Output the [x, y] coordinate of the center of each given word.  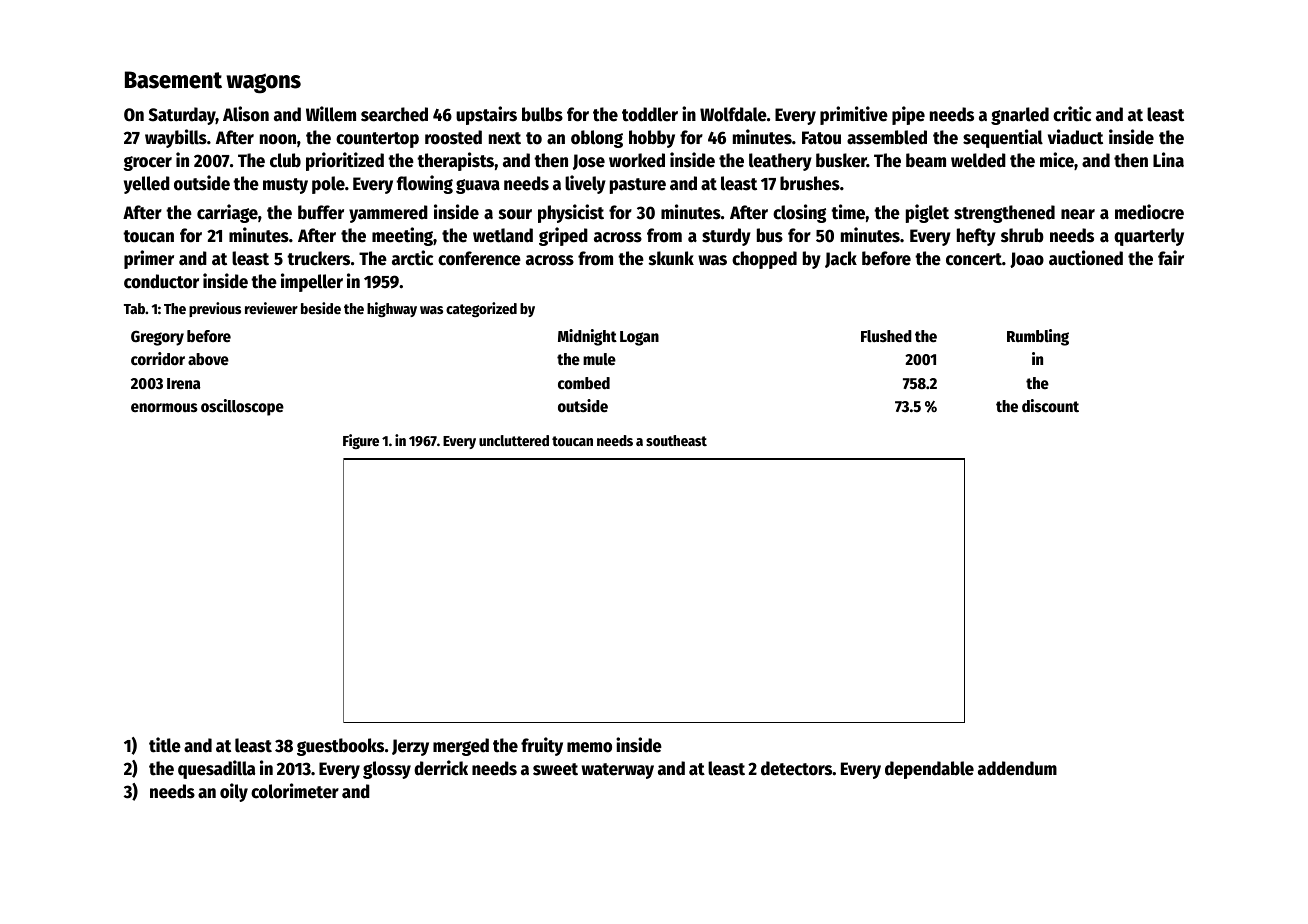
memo [589, 747]
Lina [1168, 160]
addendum [1017, 768]
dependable [929, 770]
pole [328, 185]
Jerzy [410, 747]
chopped [764, 260]
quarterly [1149, 237]
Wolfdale [733, 114]
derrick [441, 768]
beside [321, 308]
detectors [797, 768]
